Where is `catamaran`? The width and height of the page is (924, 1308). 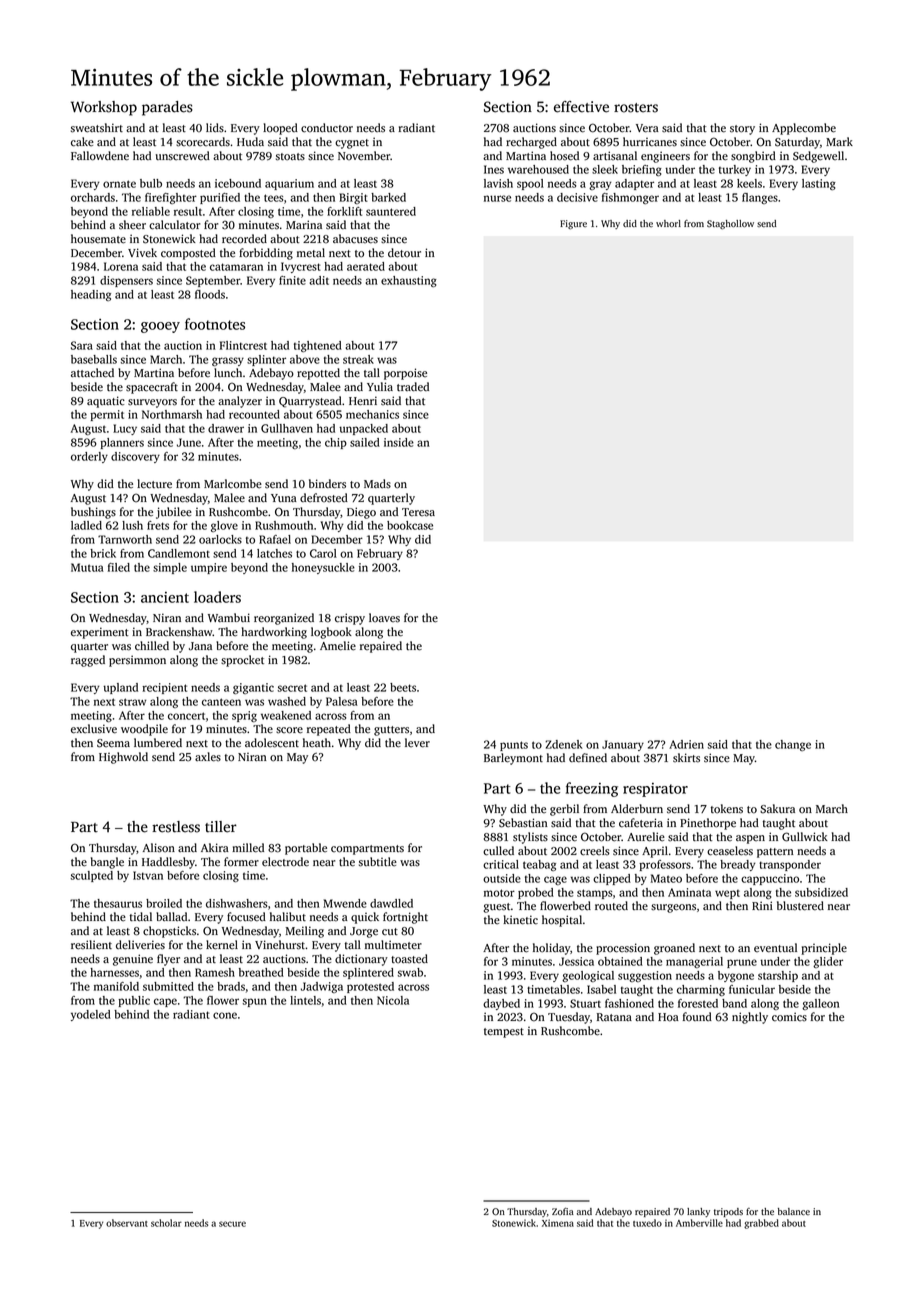
catamaran is located at coordinates (236, 267).
